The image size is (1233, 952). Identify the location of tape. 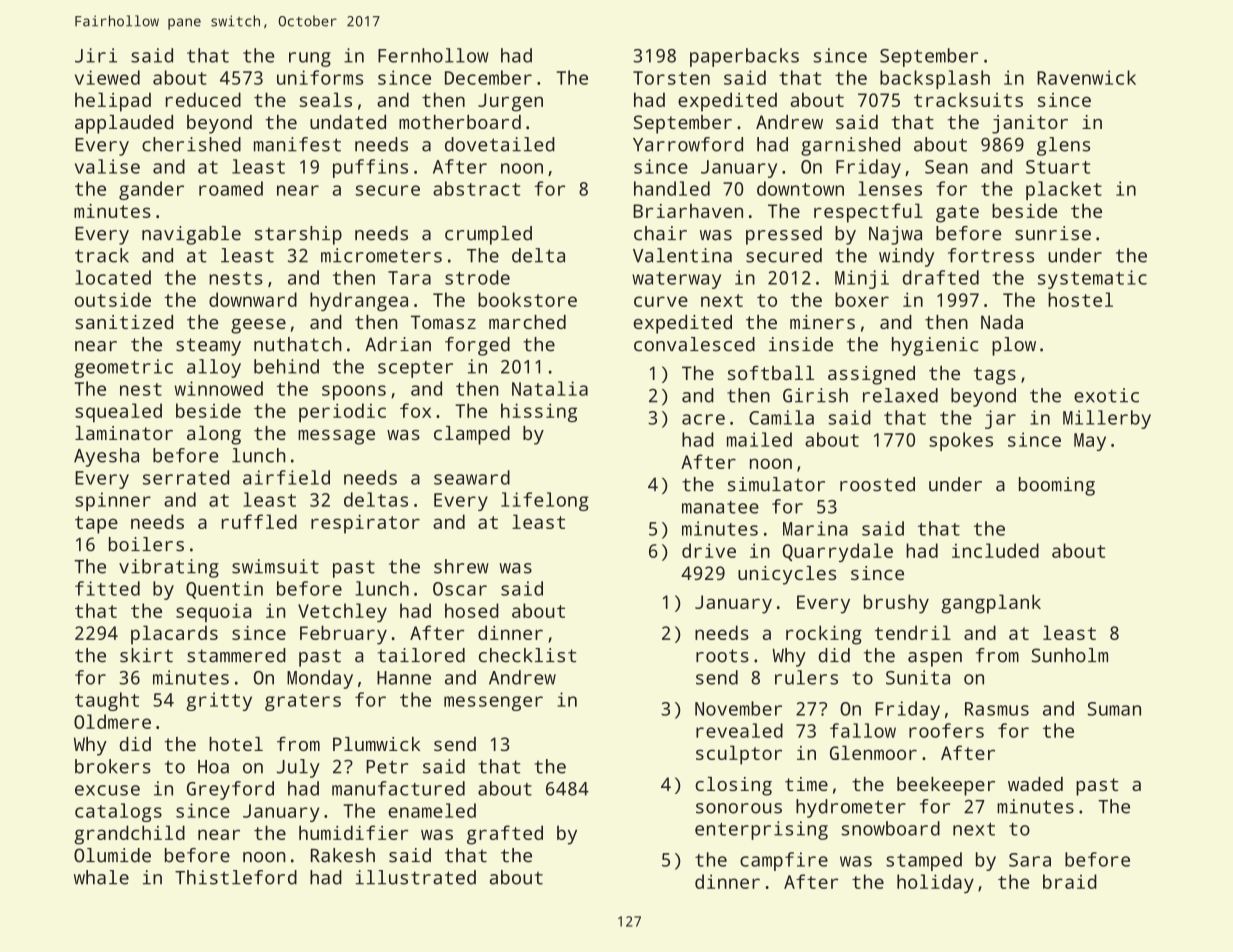
(96, 525).
